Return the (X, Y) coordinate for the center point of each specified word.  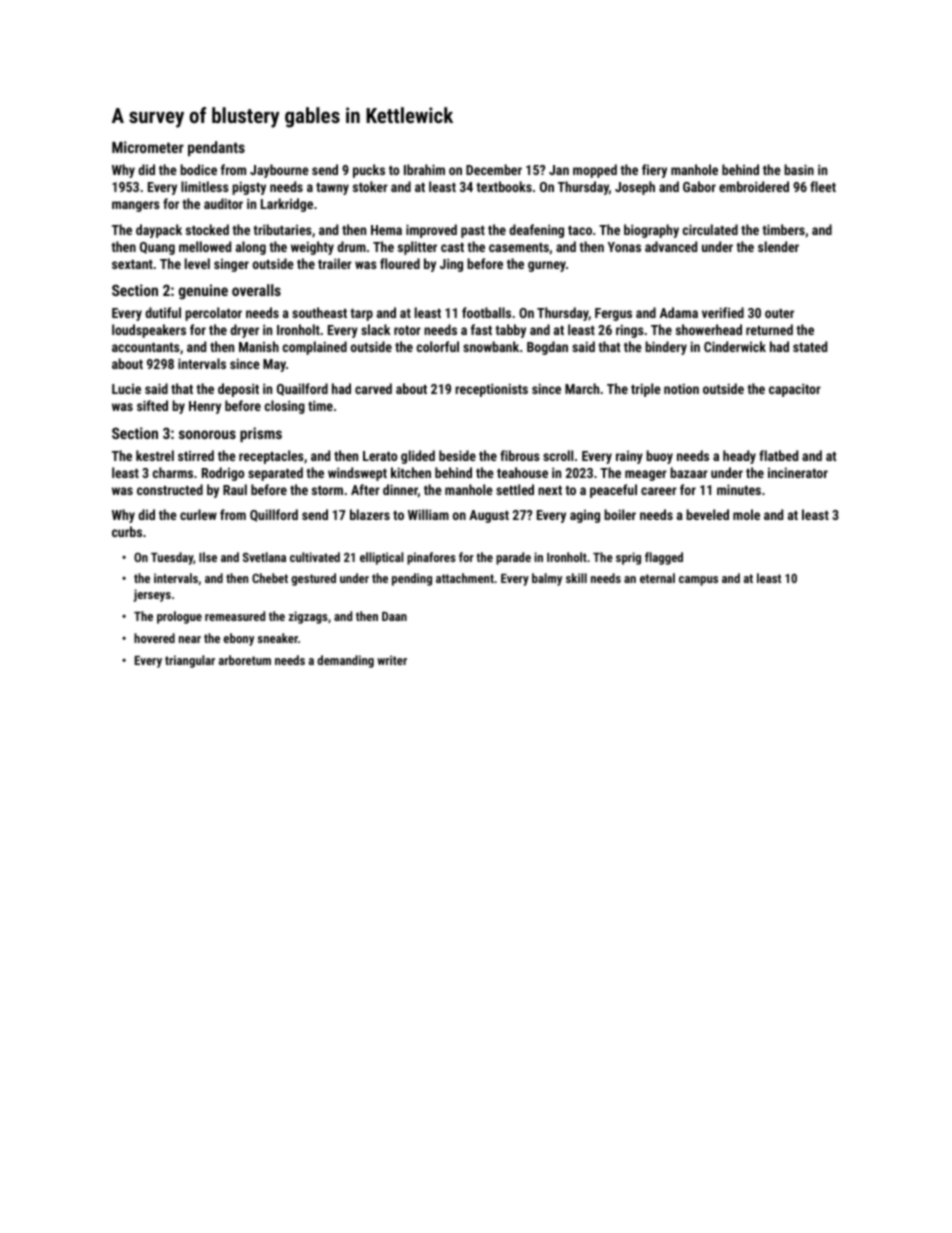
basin (799, 169)
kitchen (411, 472)
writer (392, 660)
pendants (216, 148)
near (190, 639)
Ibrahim (424, 169)
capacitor (795, 390)
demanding (345, 661)
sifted (152, 405)
